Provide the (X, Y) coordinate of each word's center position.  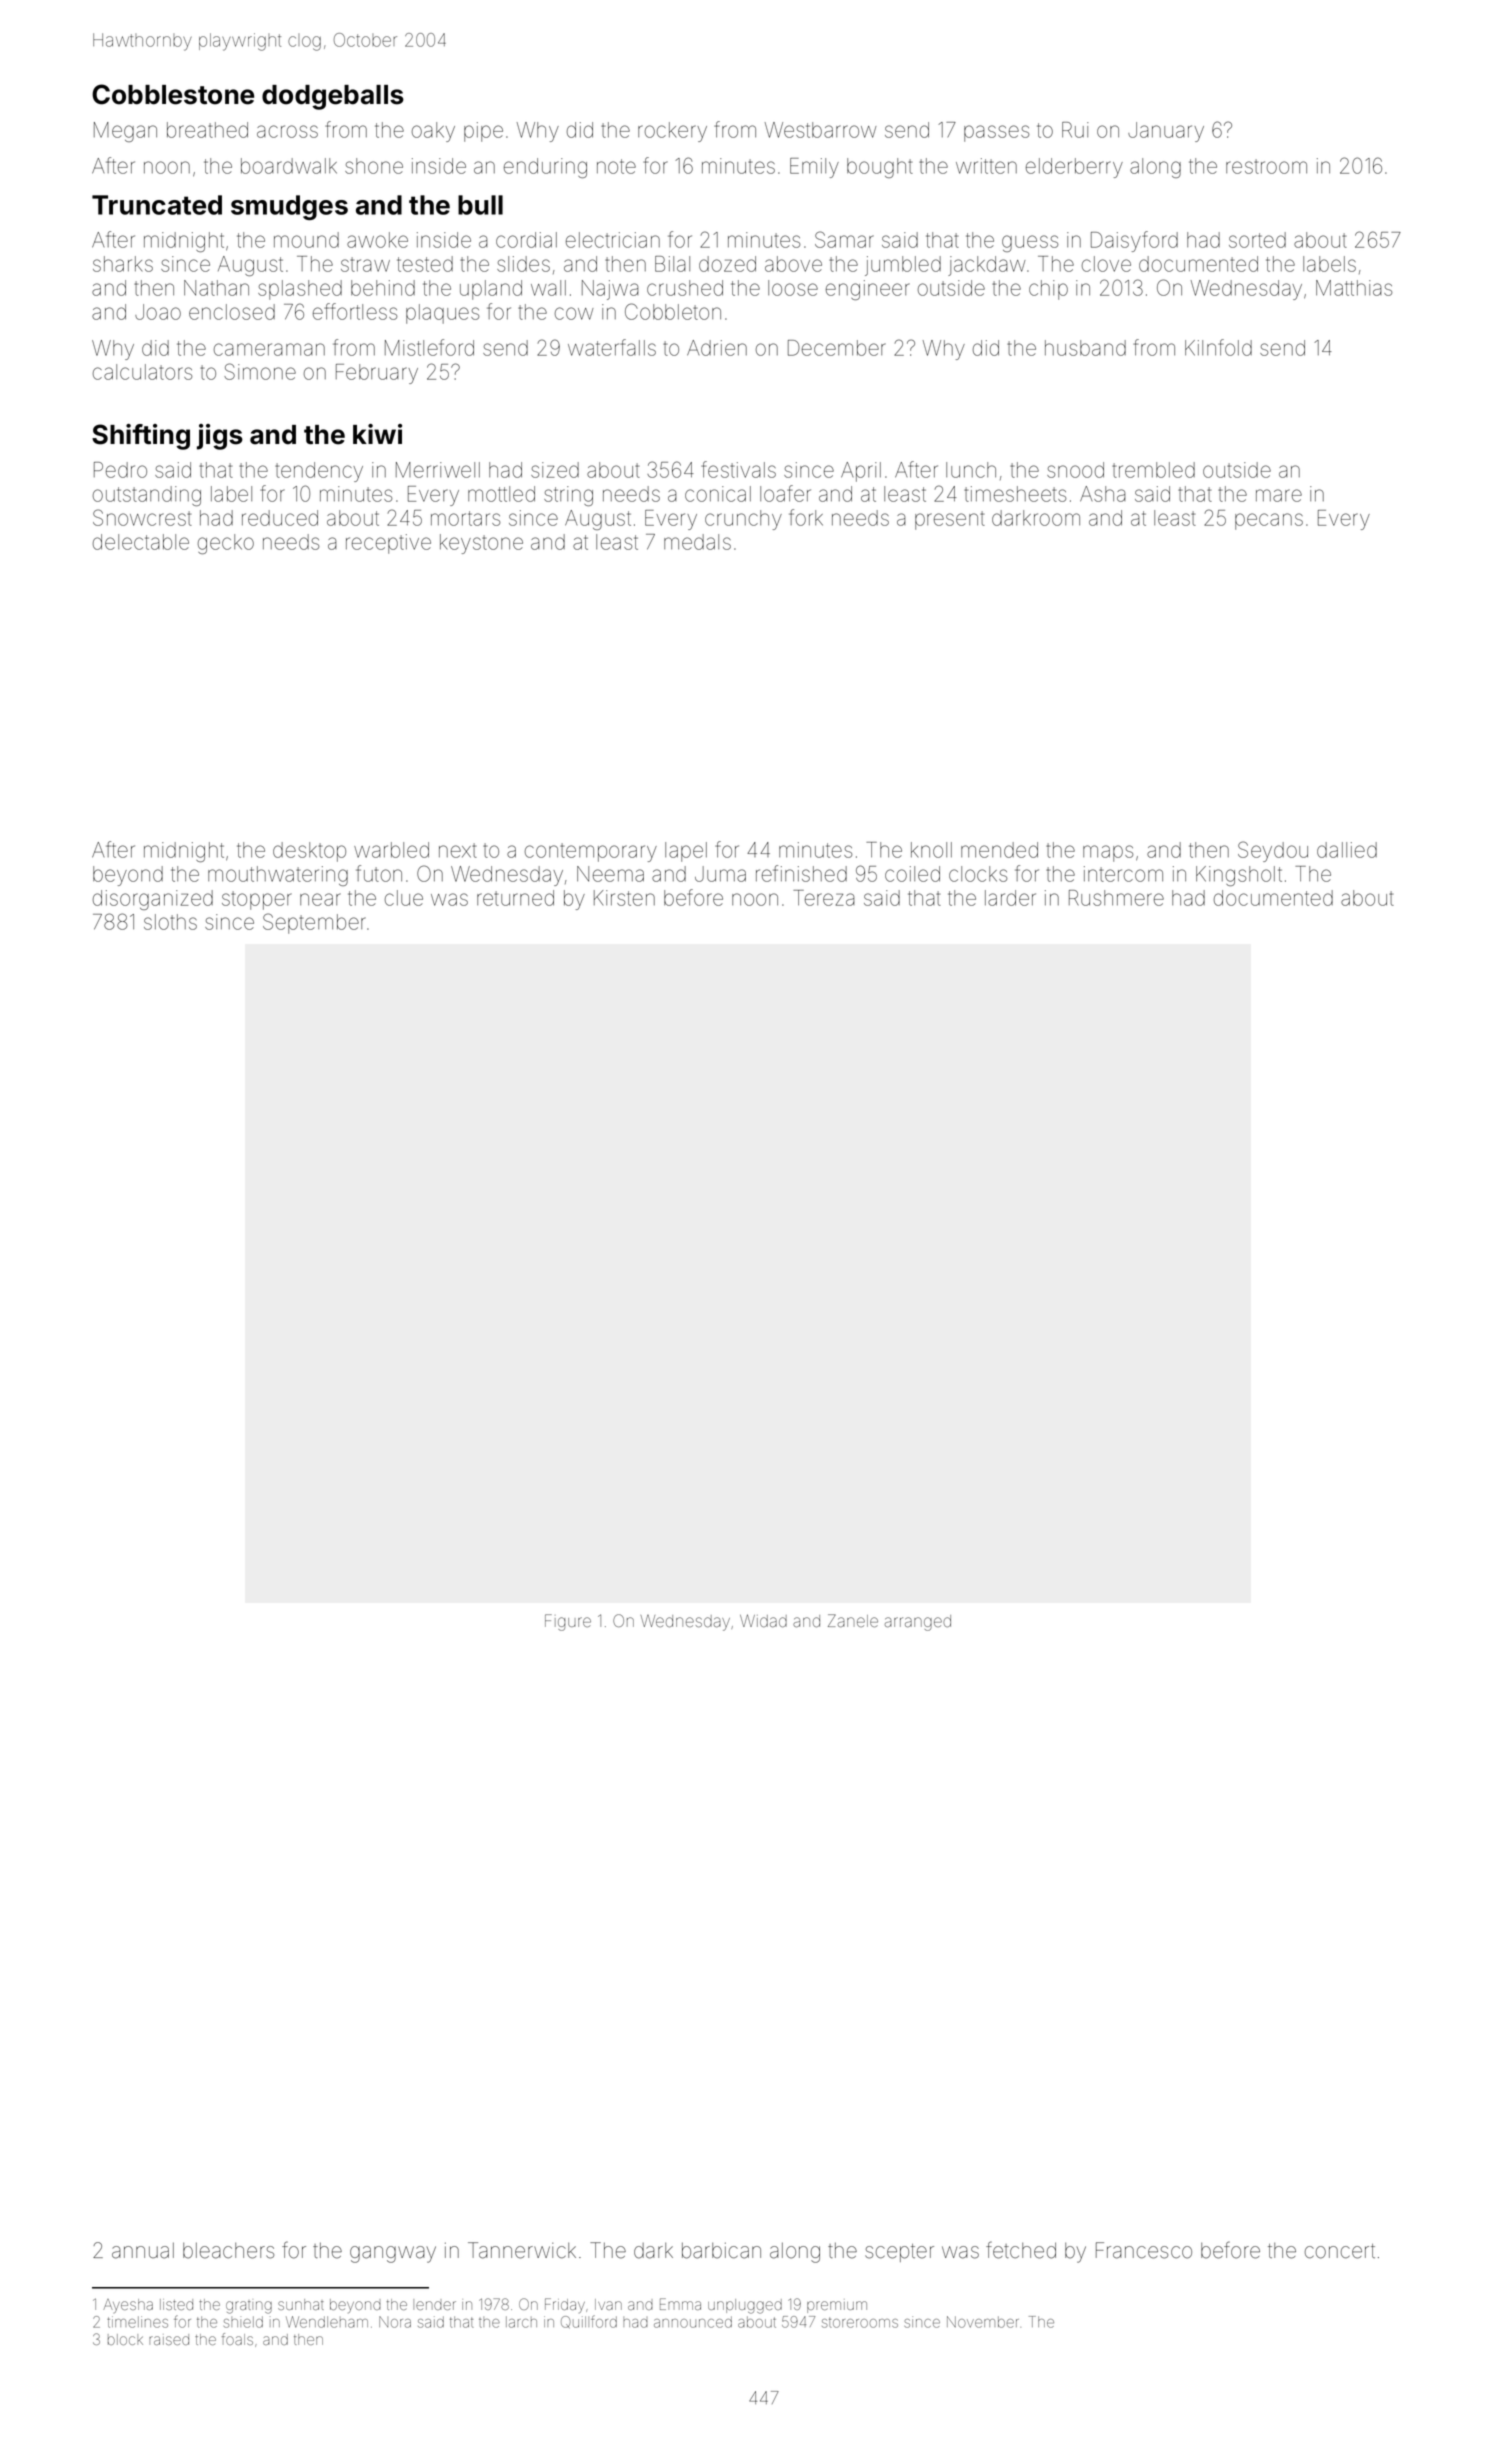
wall (548, 288)
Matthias (1354, 288)
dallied (1347, 850)
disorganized (153, 900)
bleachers (228, 2251)
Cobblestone (173, 94)
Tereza (824, 898)
